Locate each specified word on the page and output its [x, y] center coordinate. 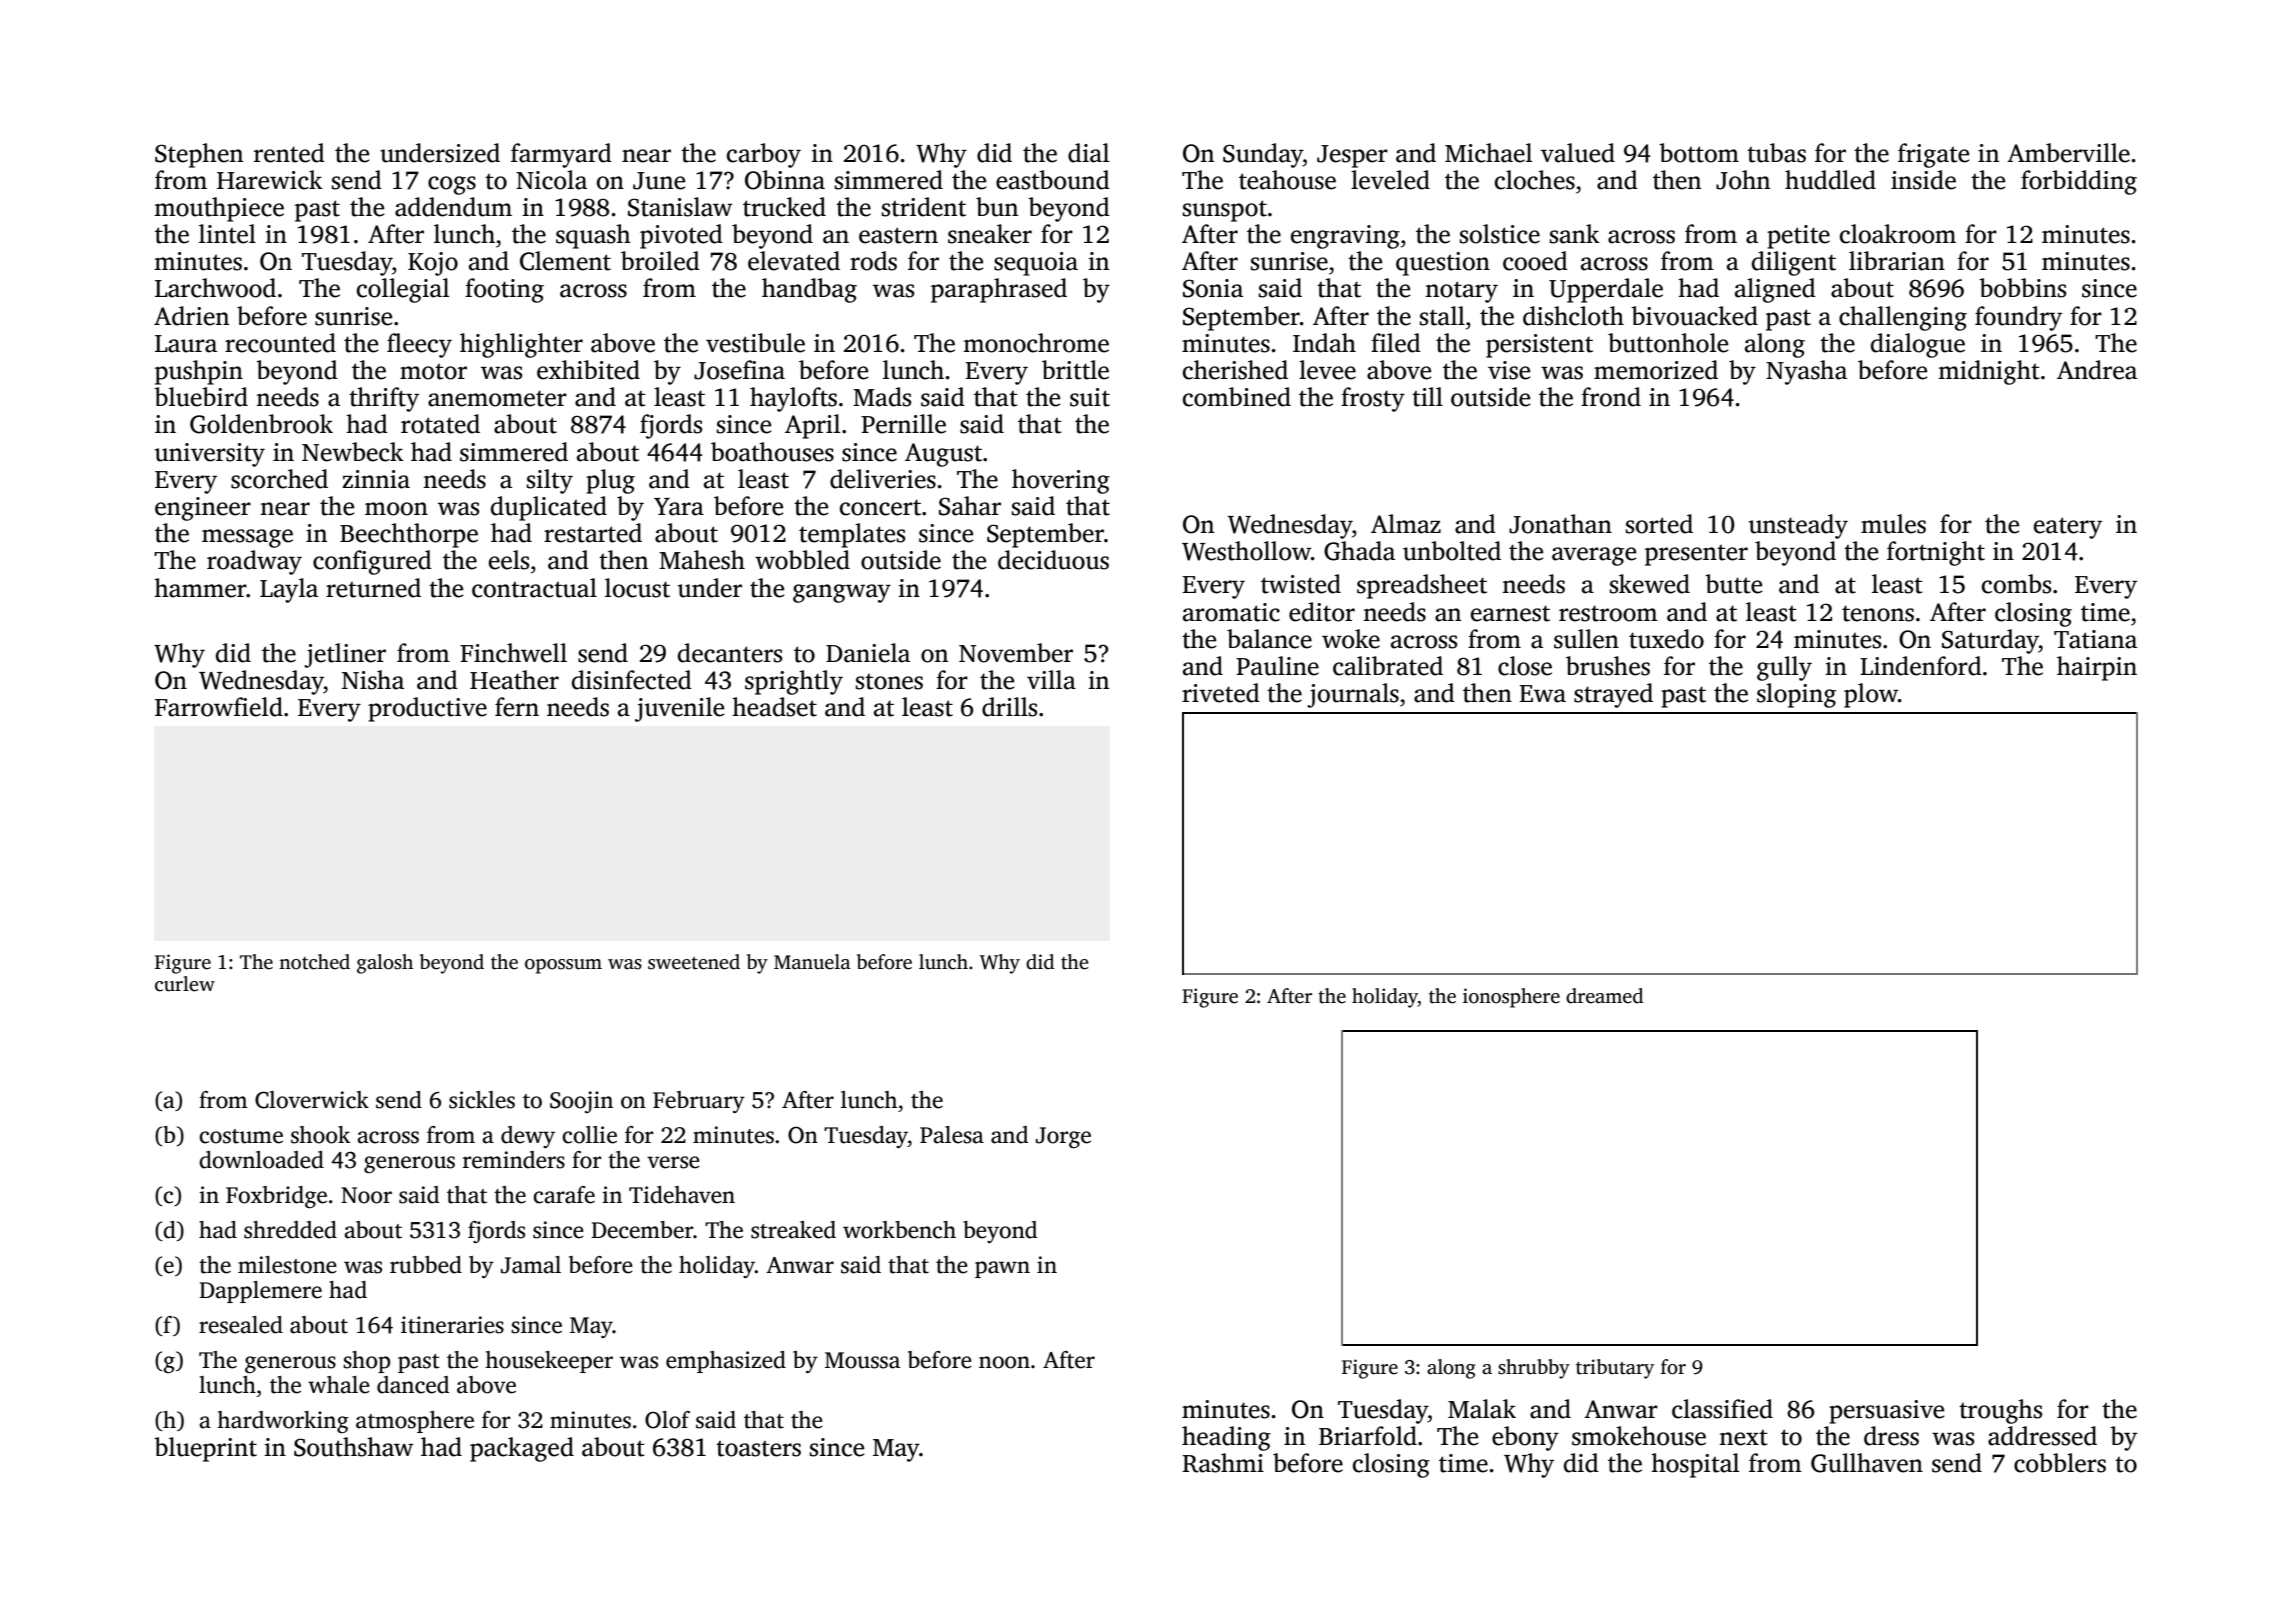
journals [1353, 695]
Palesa [952, 1135]
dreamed [1604, 996]
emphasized [726, 1362]
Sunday [1263, 155]
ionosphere [1511, 998]
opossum [563, 966]
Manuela [812, 962]
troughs [2000, 1411]
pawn [1002, 1269]
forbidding [2079, 182]
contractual [534, 588]
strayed [1613, 695]
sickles [482, 1100]
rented [289, 153]
